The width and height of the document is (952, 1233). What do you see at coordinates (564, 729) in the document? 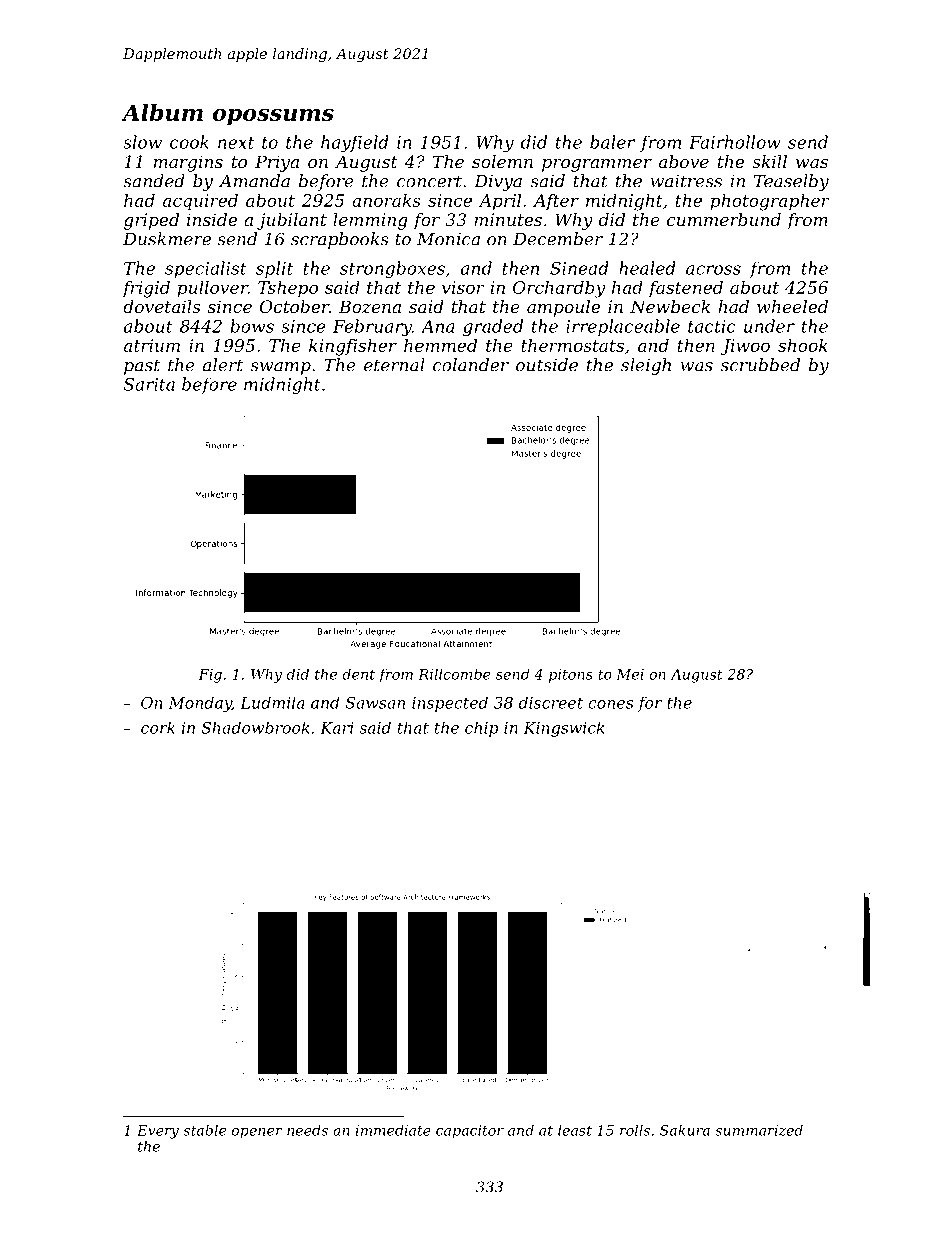
I see `Kingswick` at bounding box center [564, 729].
